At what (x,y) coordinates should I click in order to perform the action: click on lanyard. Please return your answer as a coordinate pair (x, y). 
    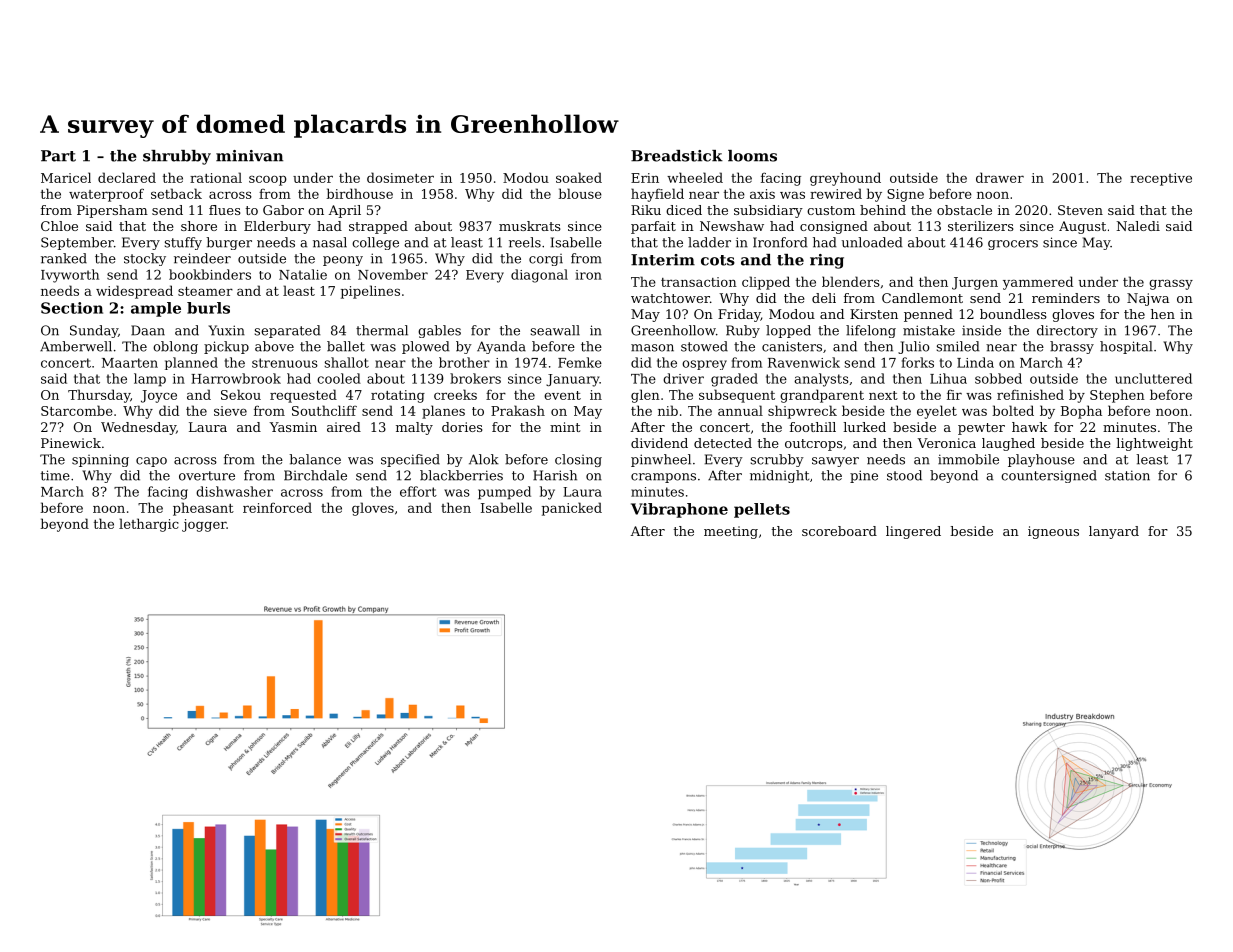
    Looking at the image, I should click on (1114, 532).
